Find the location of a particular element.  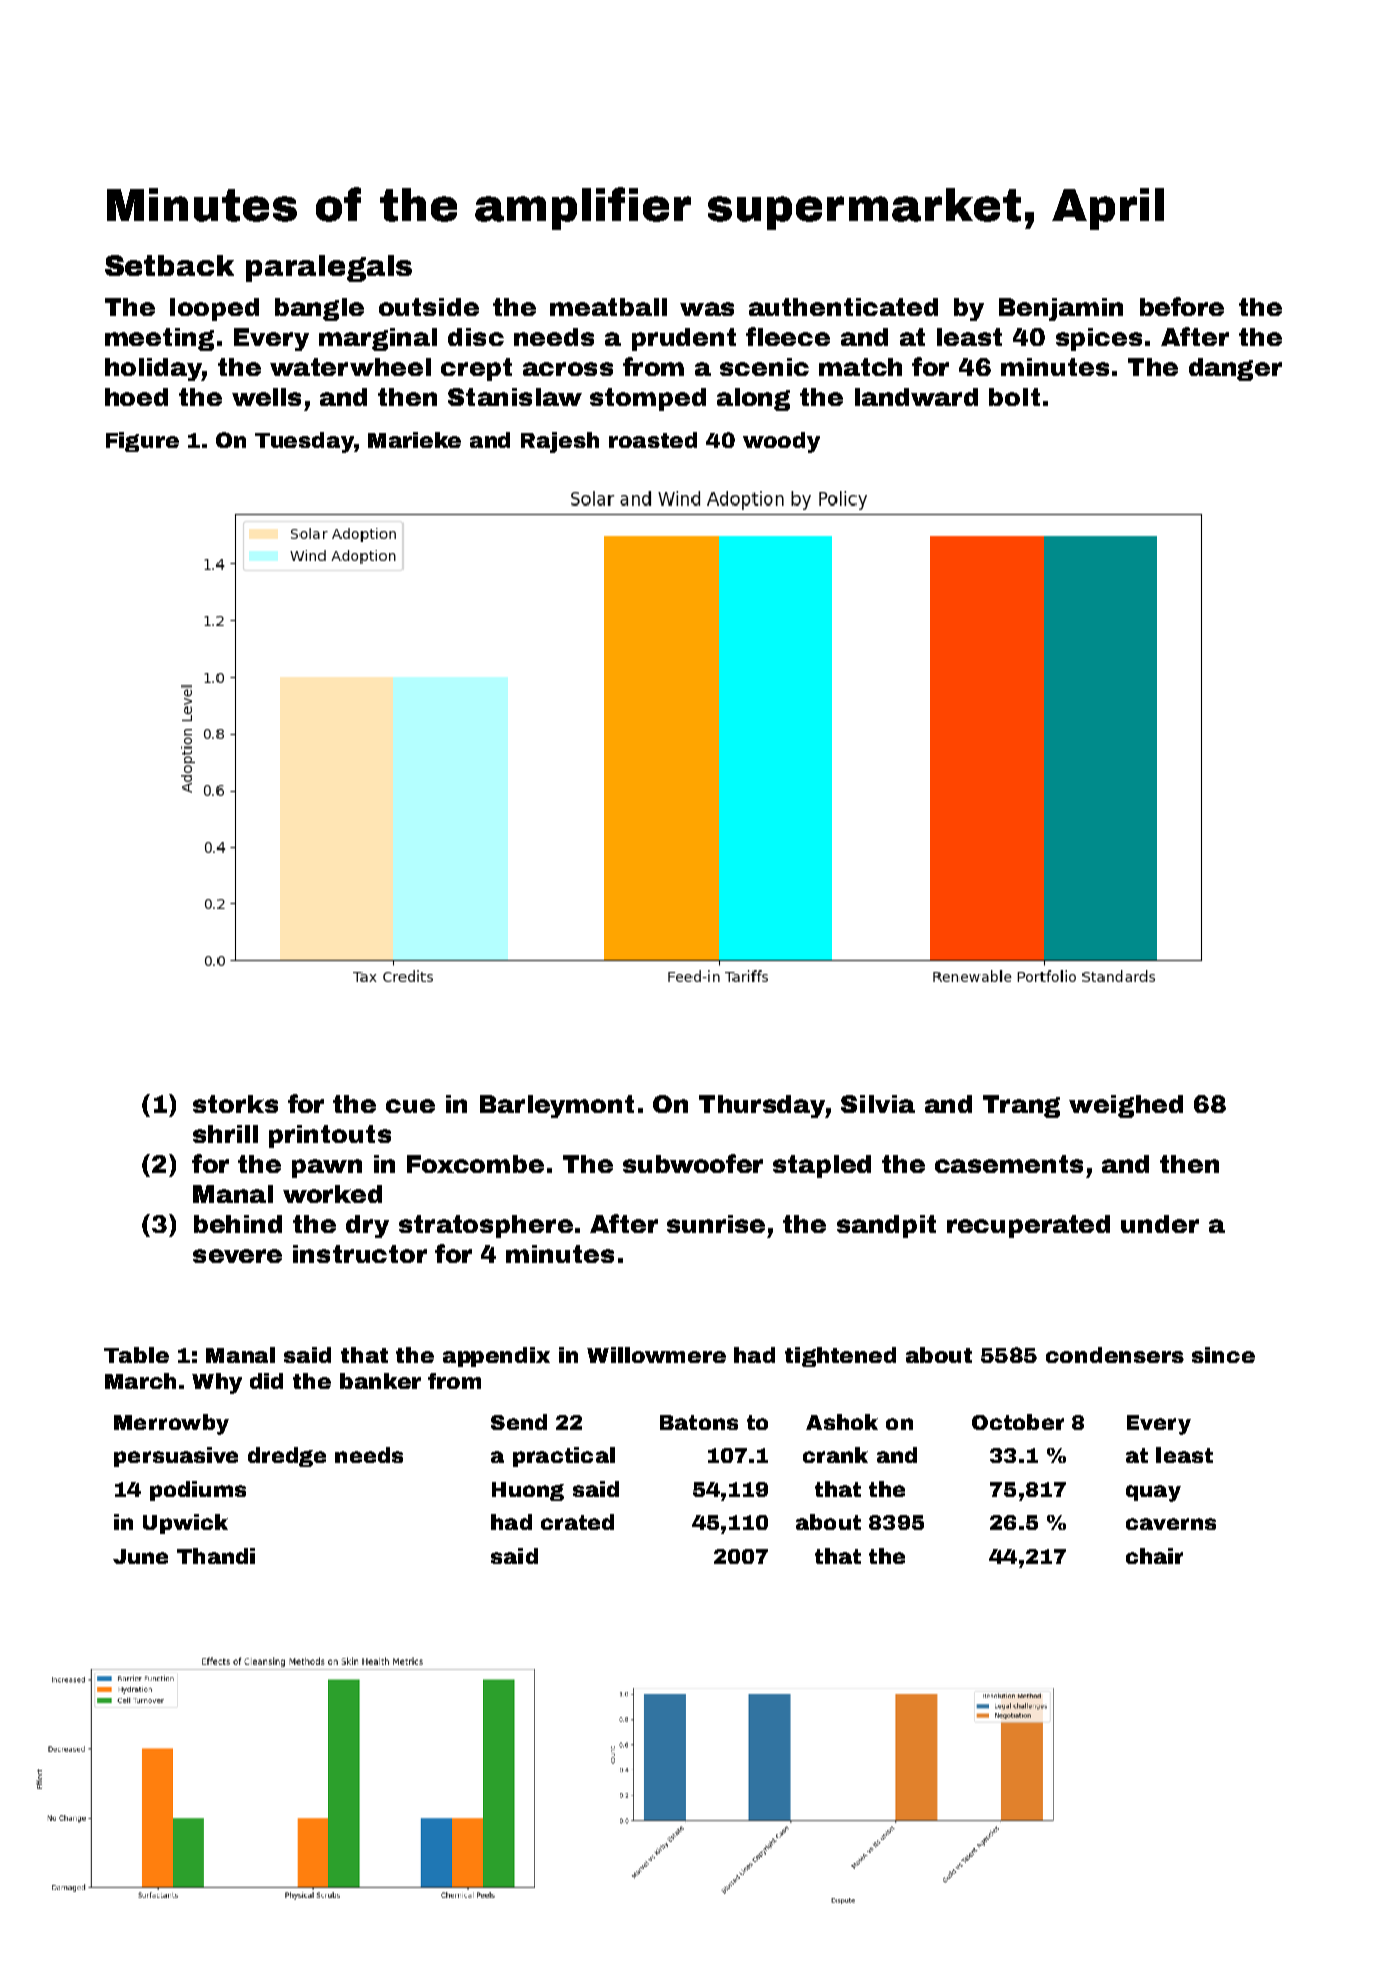

danger is located at coordinates (1235, 369).
